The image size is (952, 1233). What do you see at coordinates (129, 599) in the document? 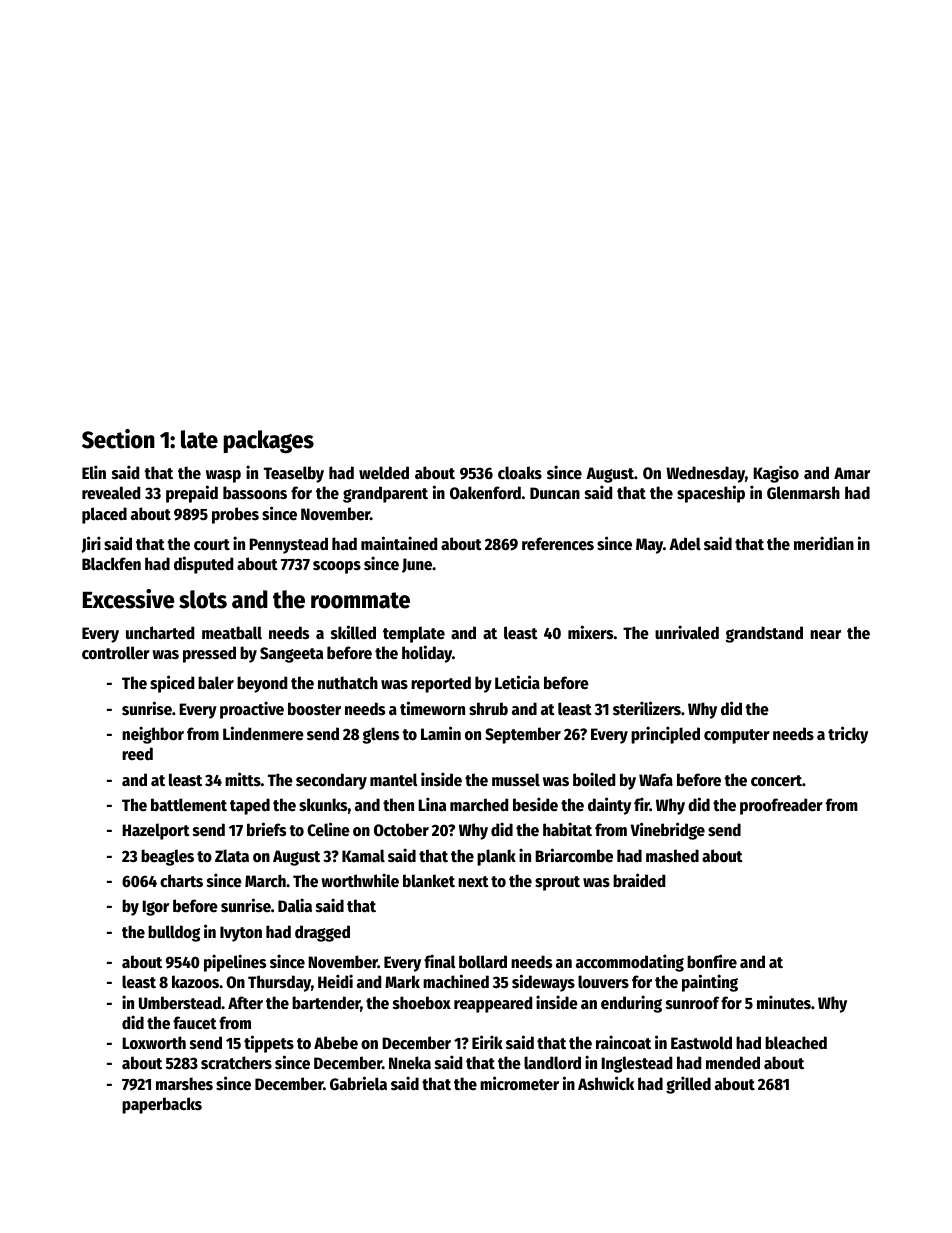
I see `Excessive` at bounding box center [129, 599].
